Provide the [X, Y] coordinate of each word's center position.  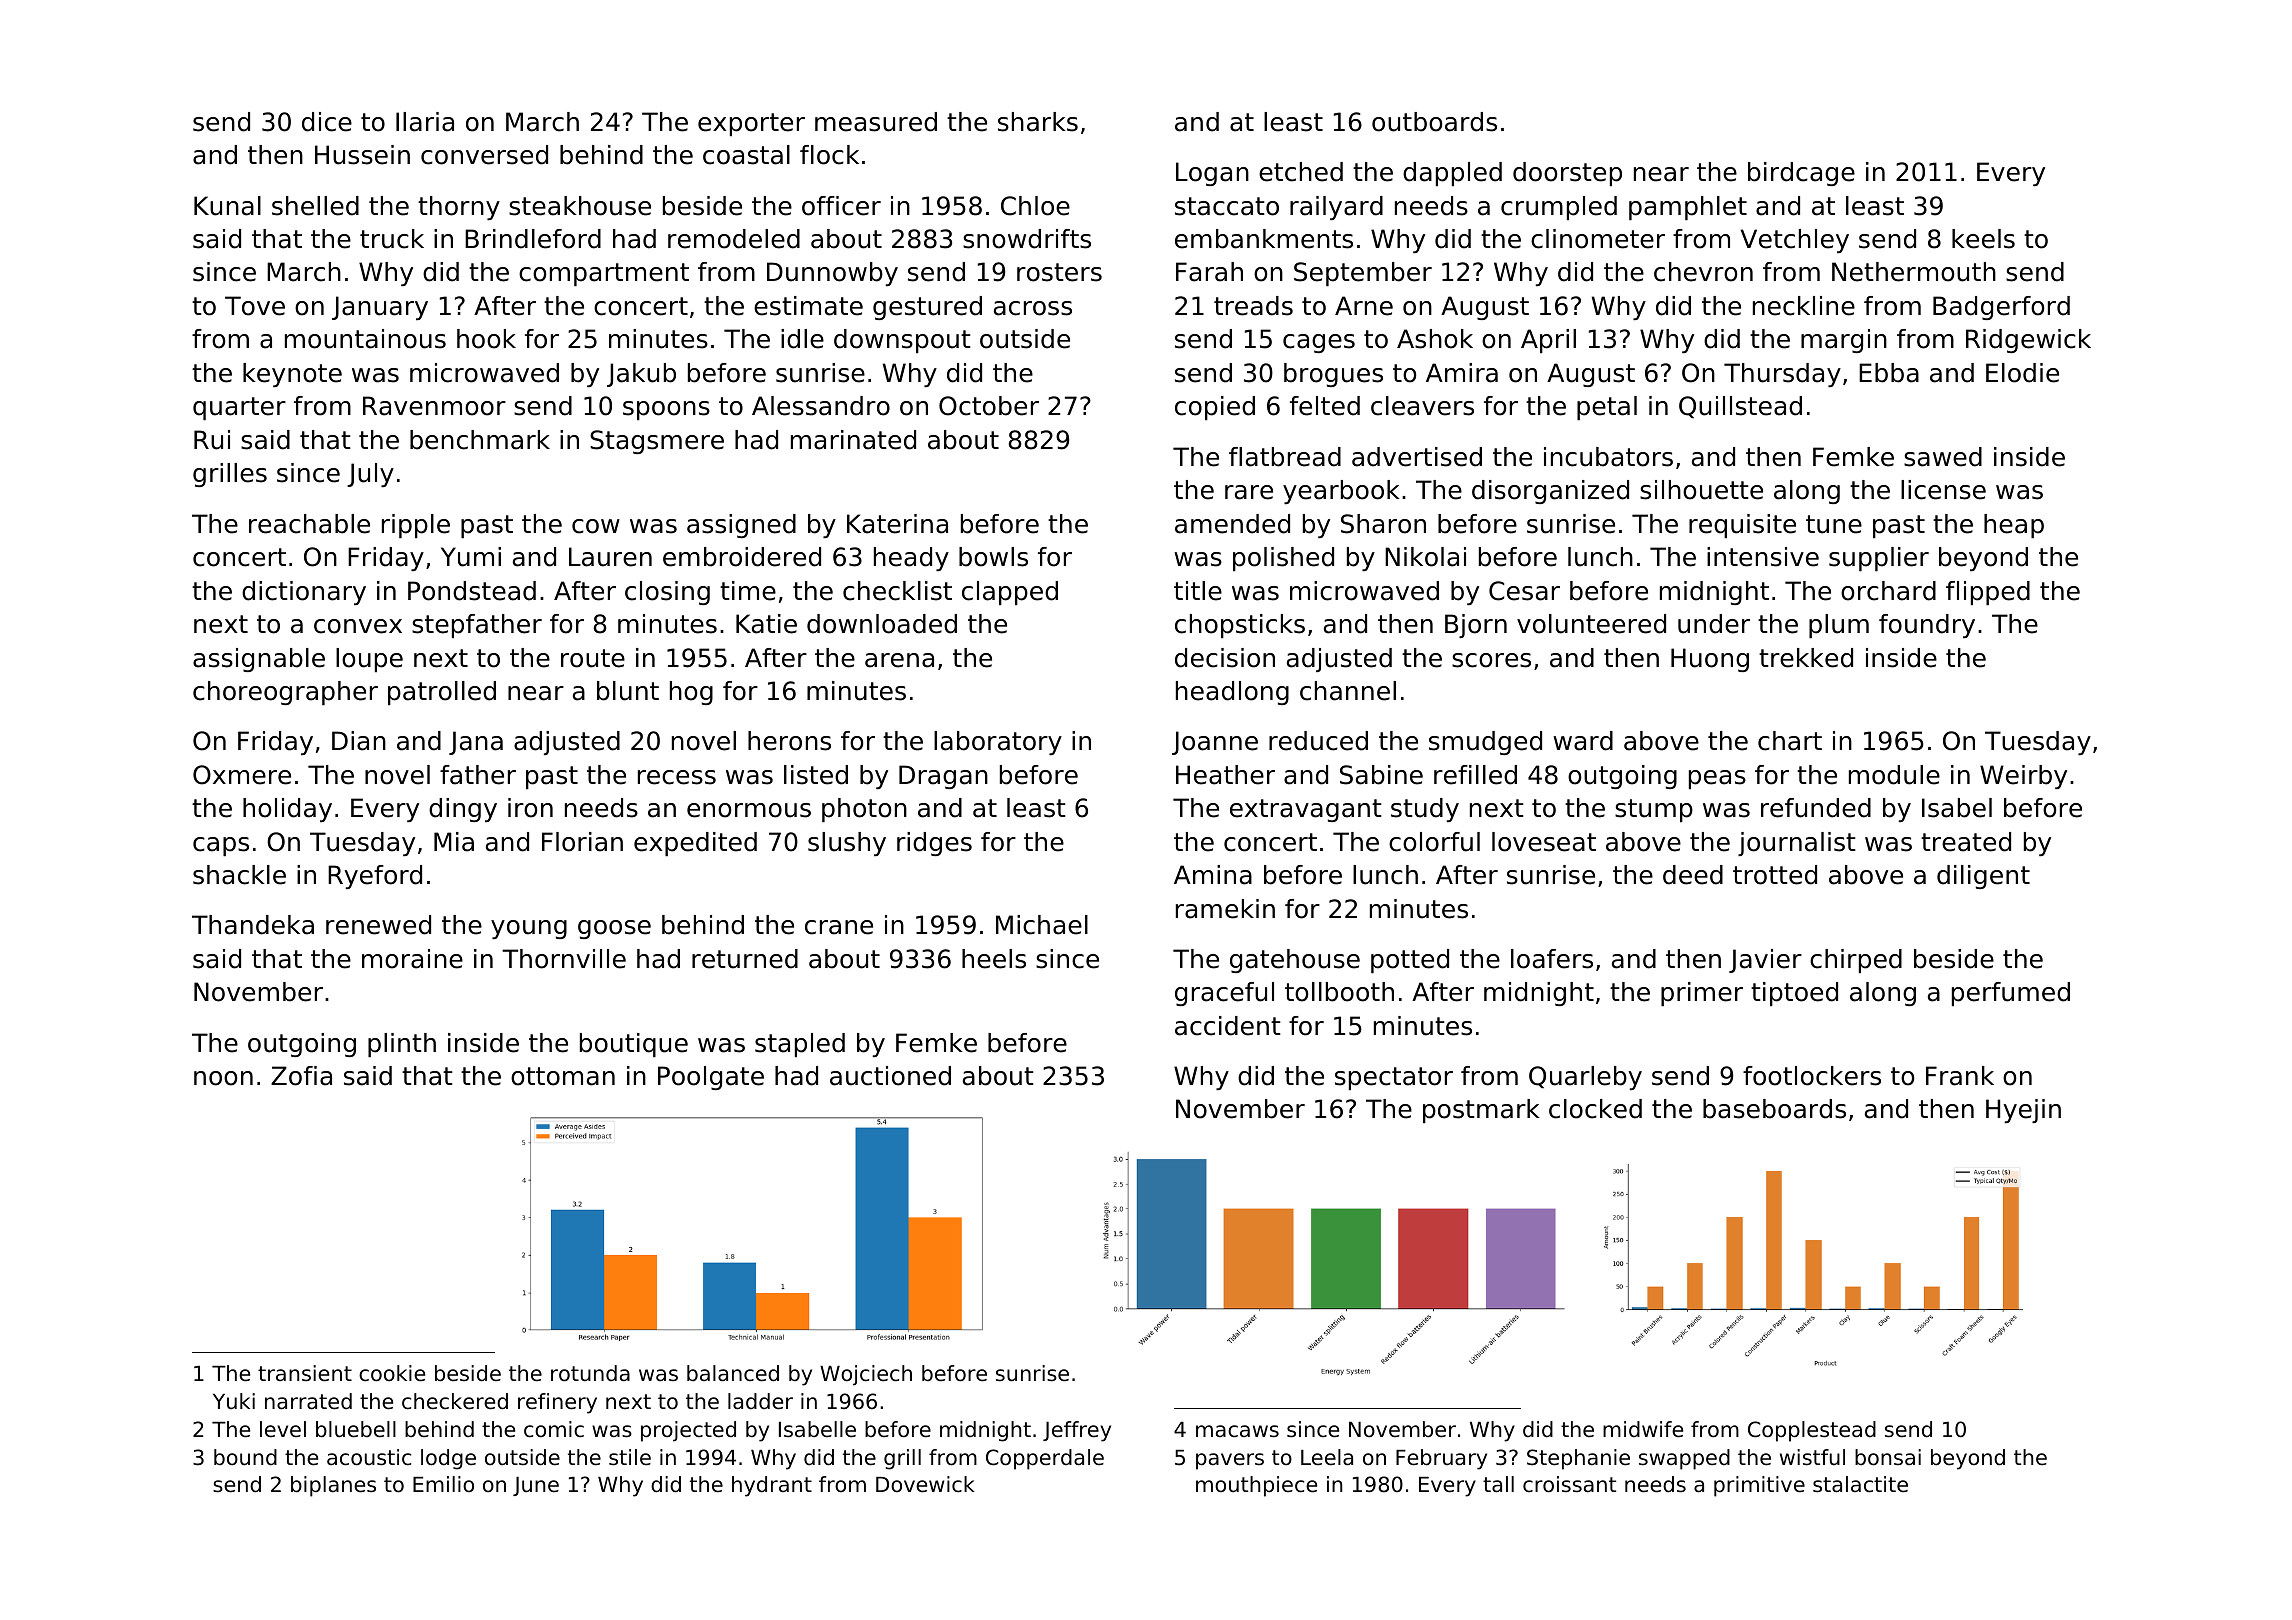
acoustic [369, 1457]
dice [327, 122]
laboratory [998, 743]
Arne [1364, 306]
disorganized [1550, 492]
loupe [369, 660]
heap [2014, 526]
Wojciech [866, 1375]
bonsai [1888, 1457]
